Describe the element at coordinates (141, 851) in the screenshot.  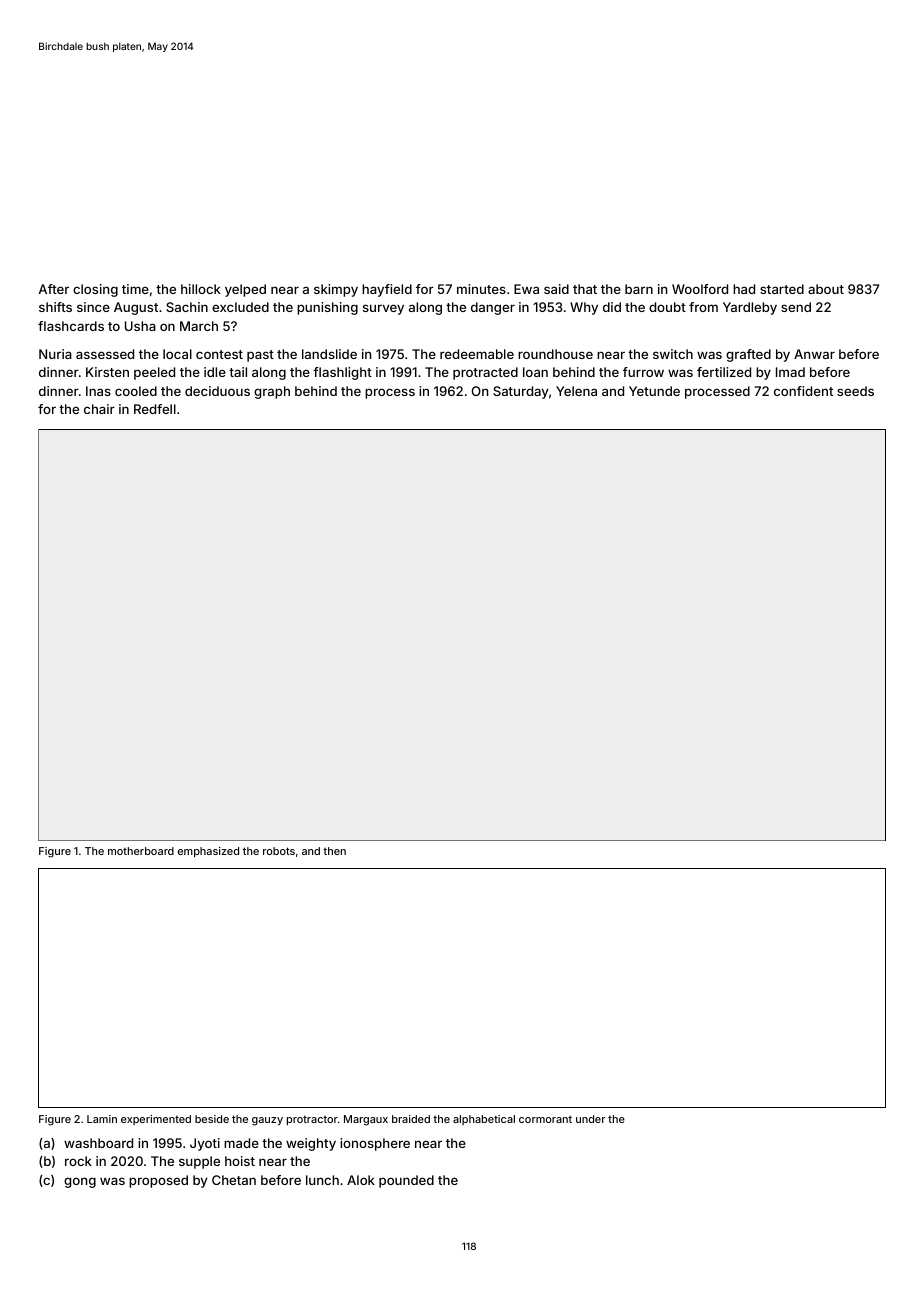
I see `motherboard` at that location.
